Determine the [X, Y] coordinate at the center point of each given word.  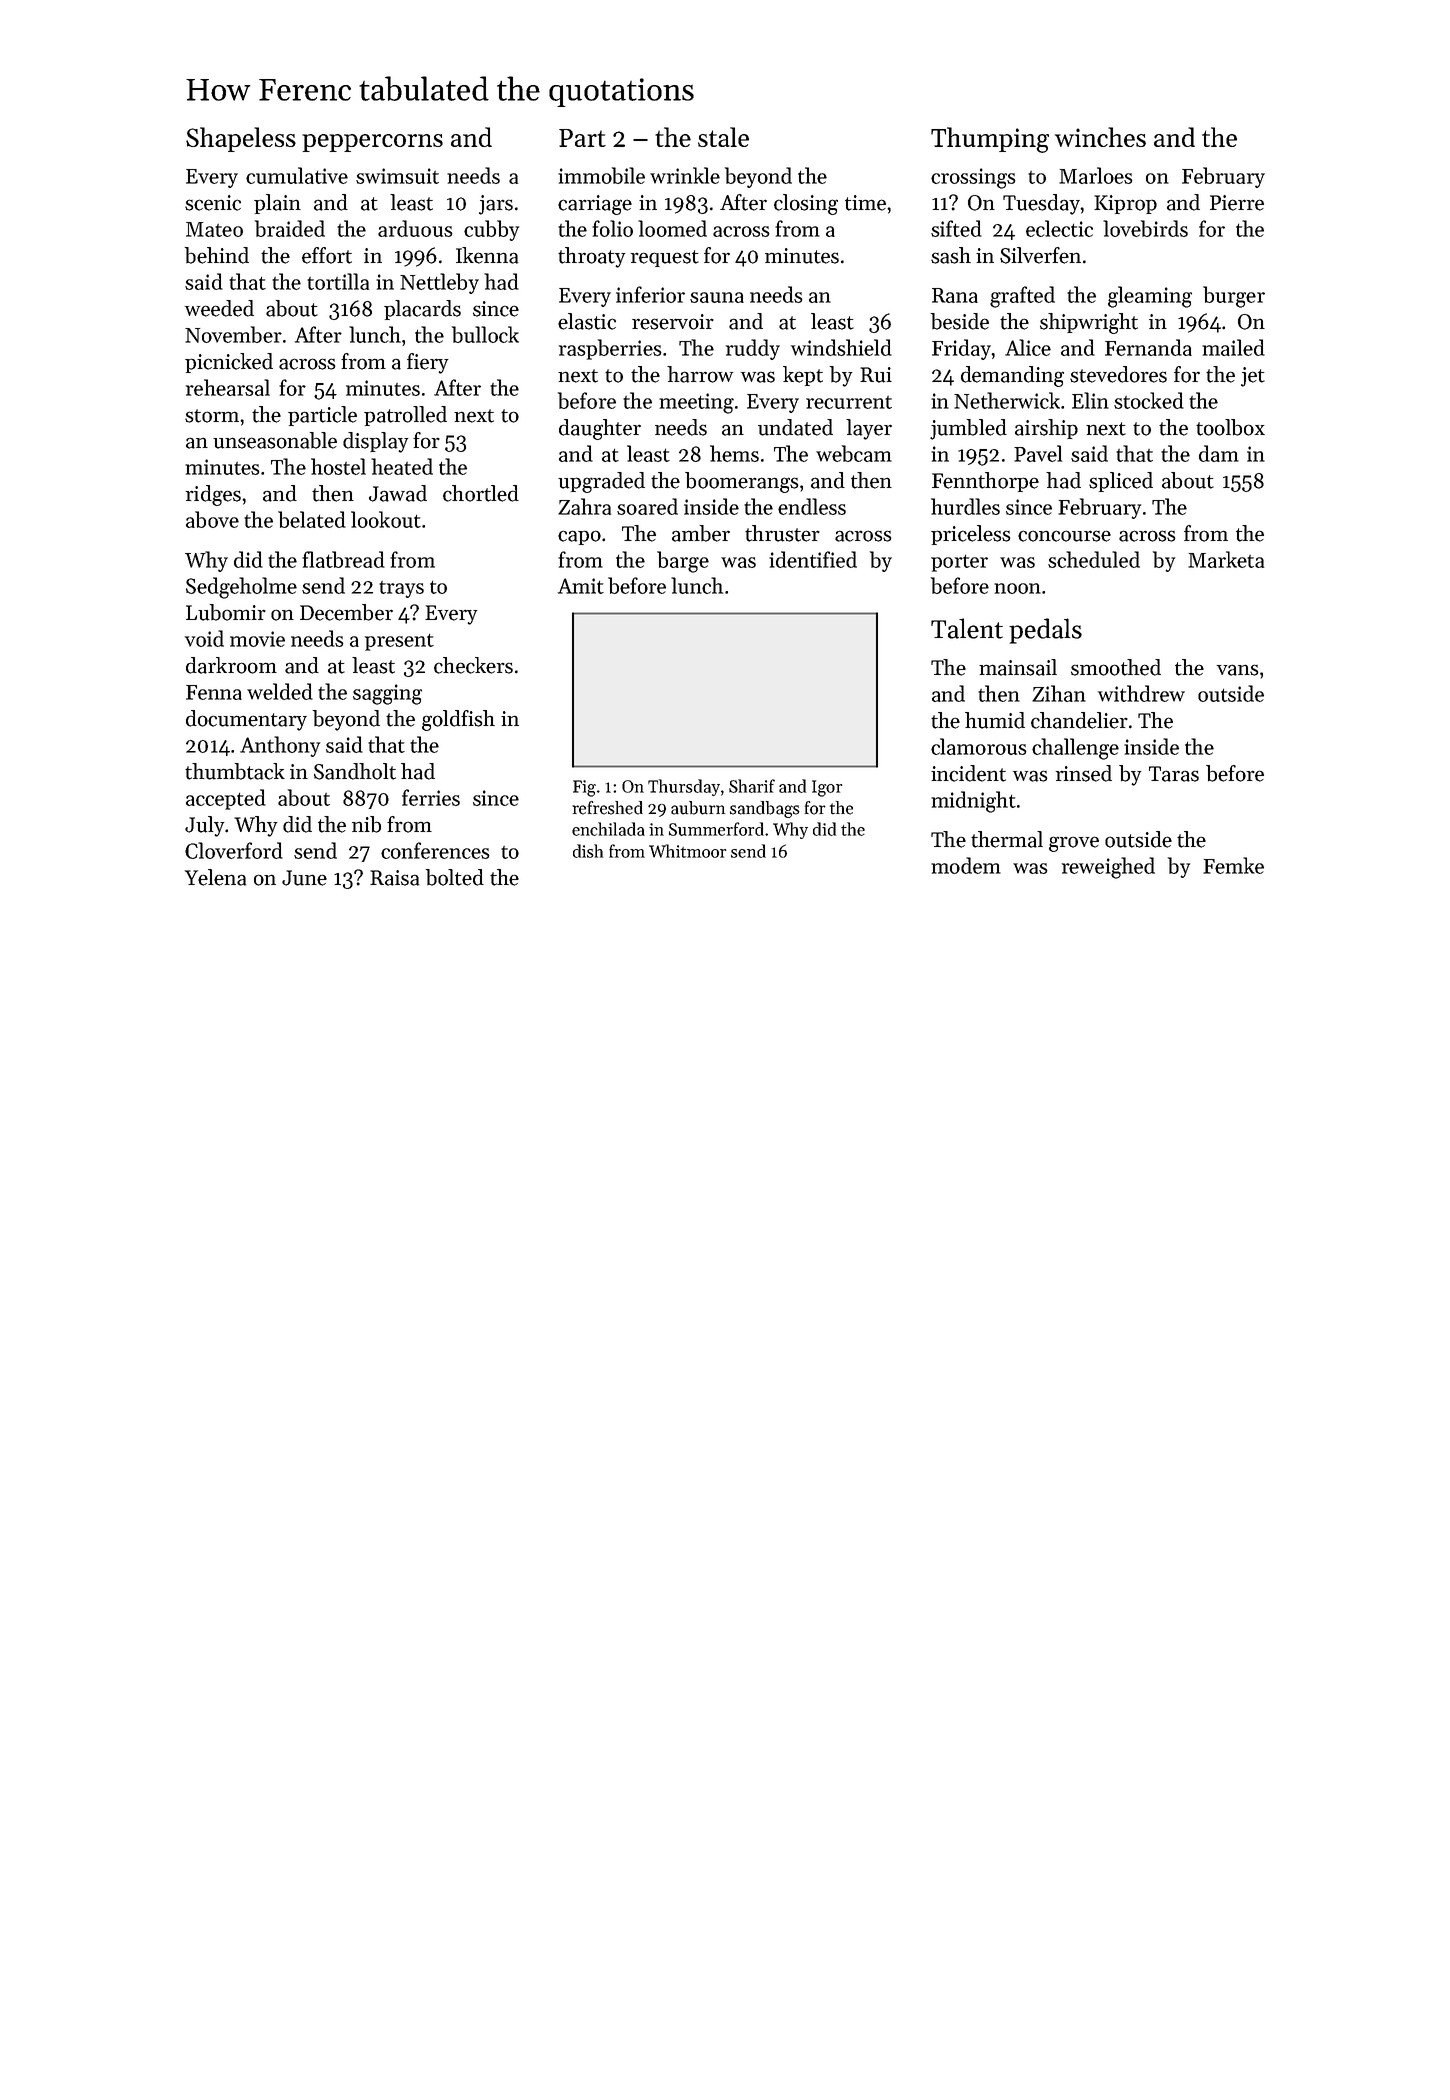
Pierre [1237, 203]
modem [966, 865]
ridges [213, 495]
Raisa [394, 878]
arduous [415, 228]
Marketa [1226, 559]
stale [723, 137]
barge [683, 562]
